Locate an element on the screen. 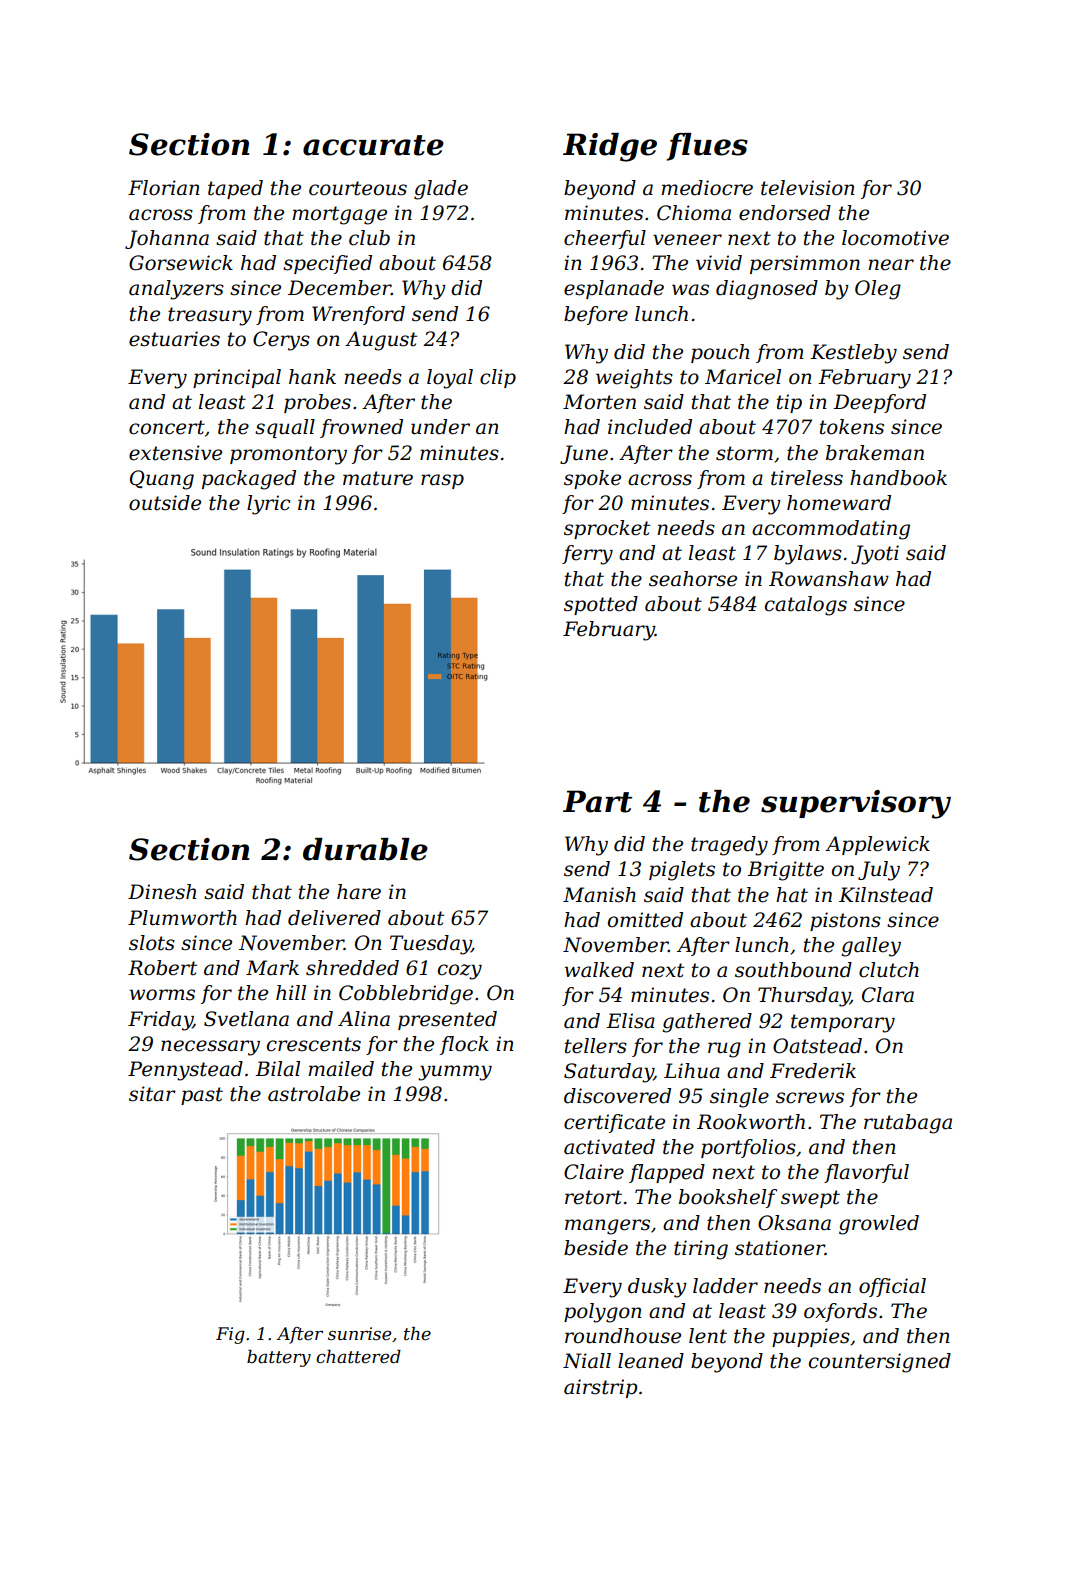  yummy is located at coordinates (455, 1073).
